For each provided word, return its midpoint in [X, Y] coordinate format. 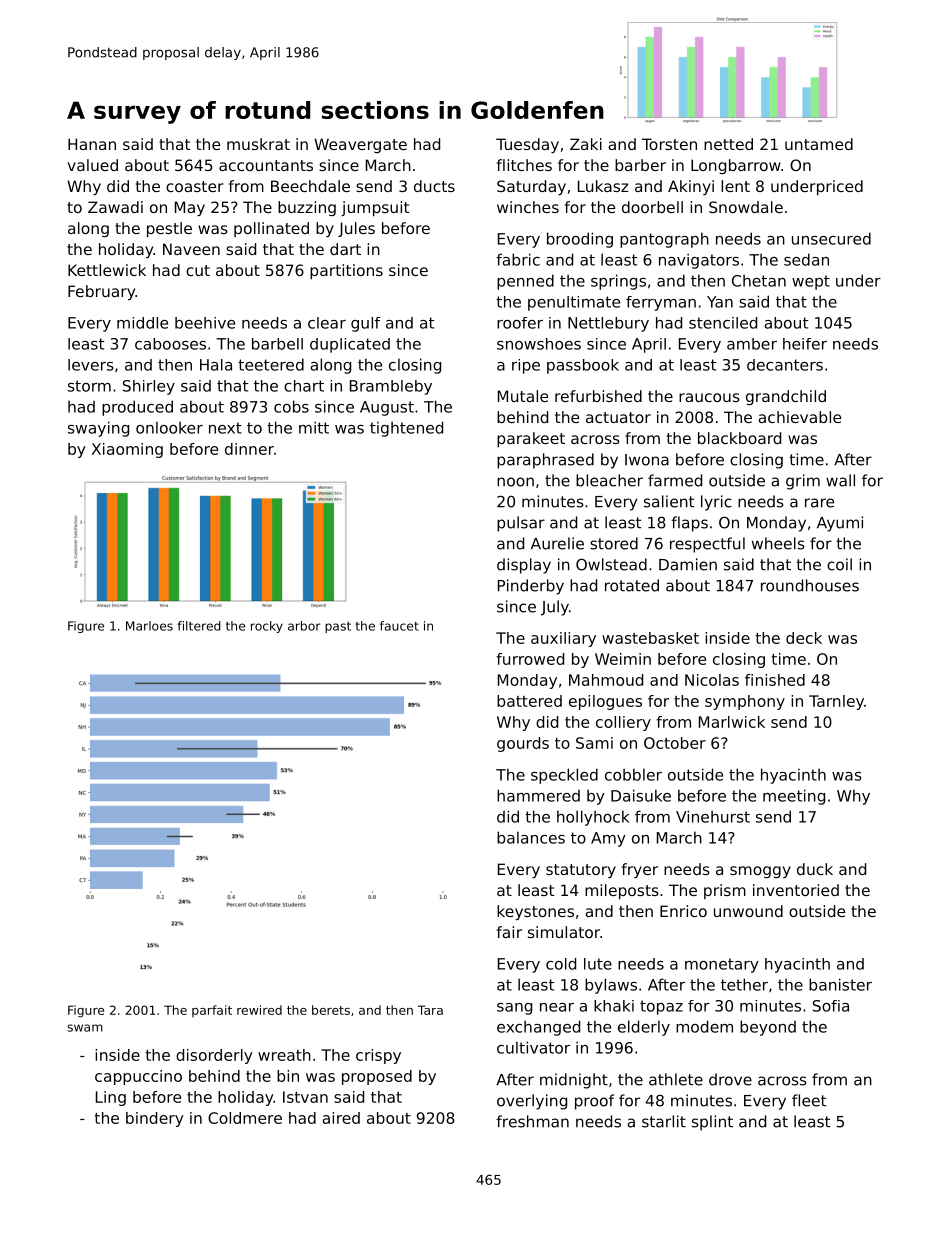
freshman [532, 1121]
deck [804, 638]
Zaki [586, 144]
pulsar [521, 524]
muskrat [258, 144]
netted [728, 144]
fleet [809, 1100]
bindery [155, 1119]
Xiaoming [127, 450]
